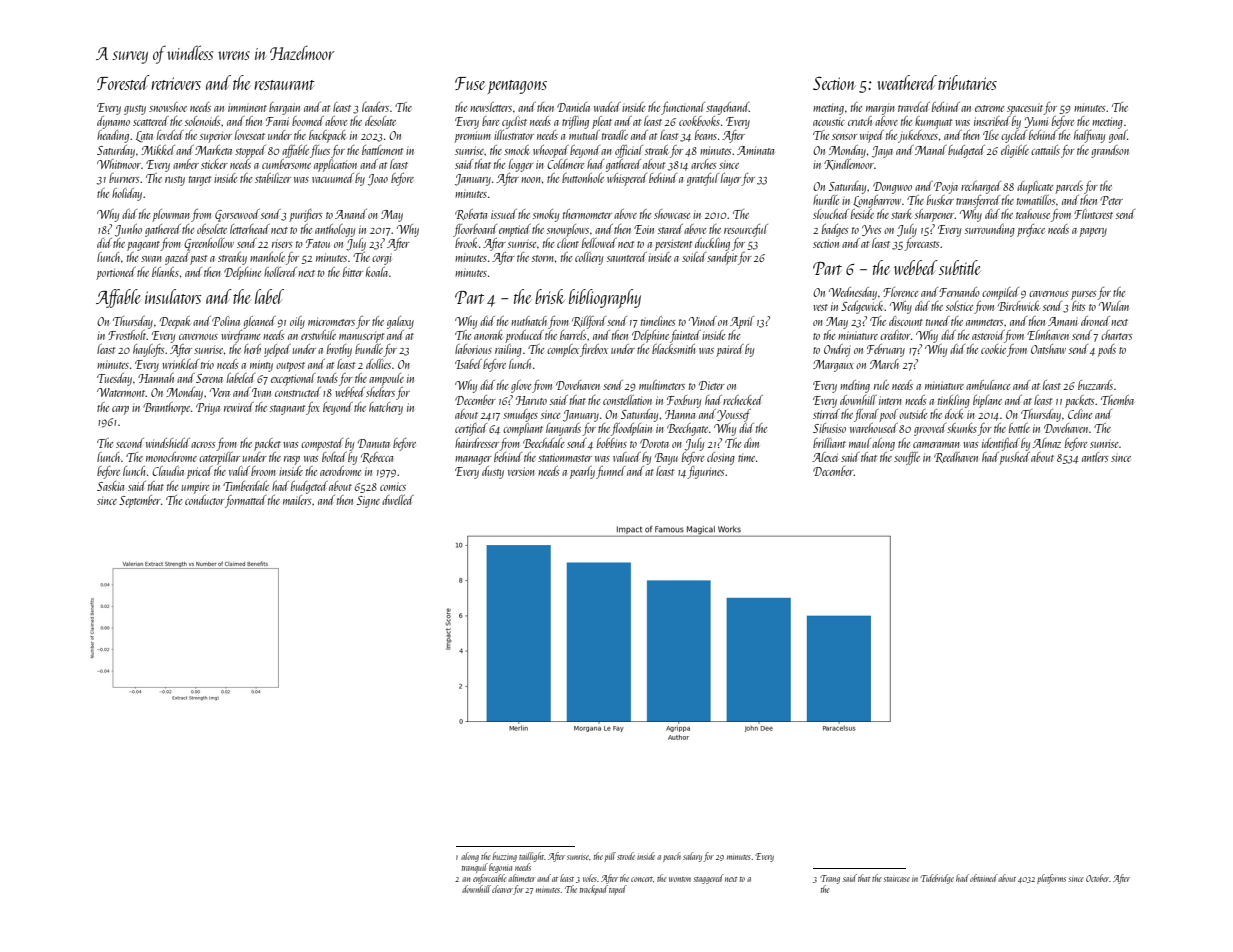 This document has width=1233, height=952. What do you see at coordinates (907, 458) in the document?
I see `souffle` at bounding box center [907, 458].
